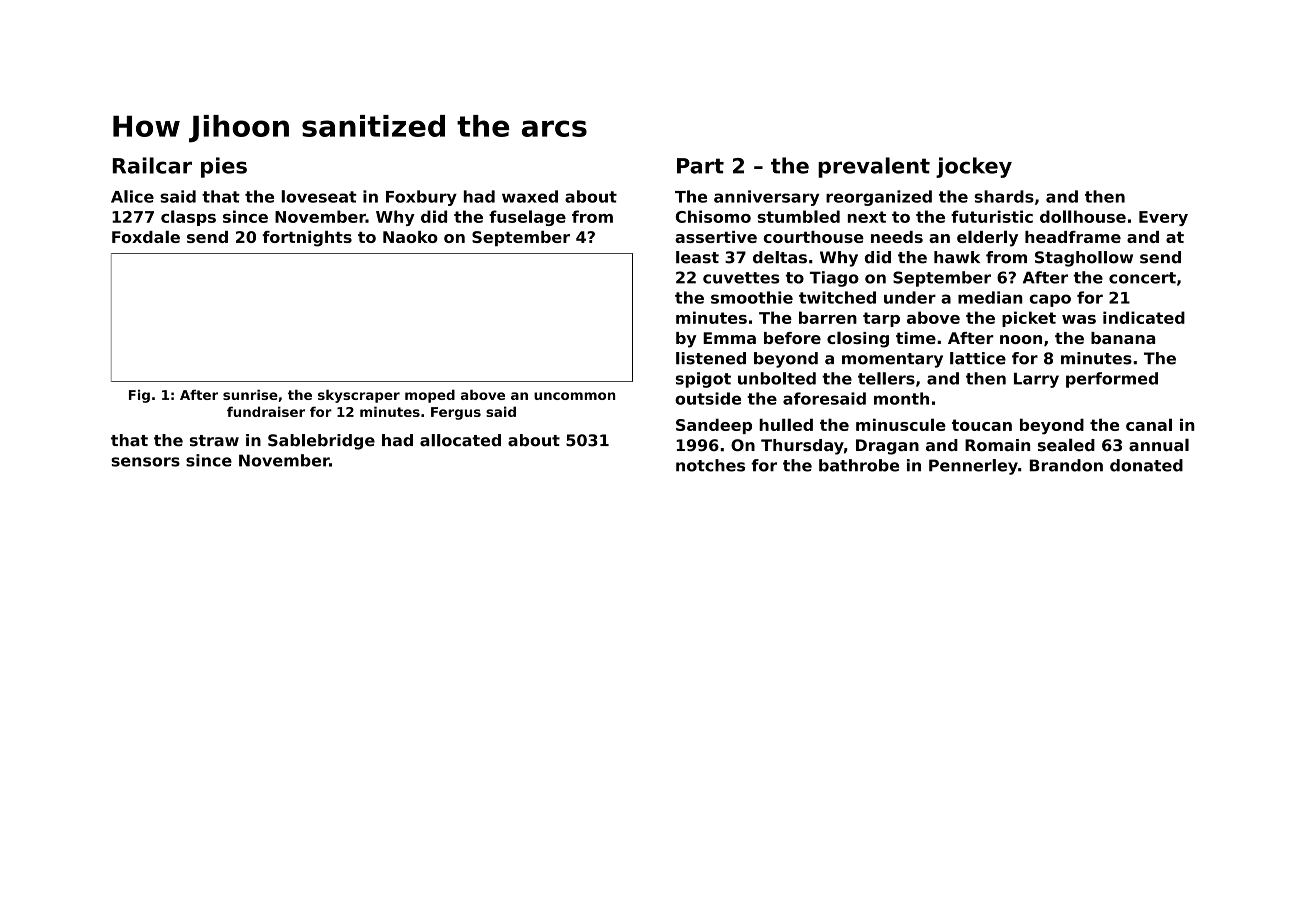 This image has height=924, width=1308. I want to click on fortnights, so click(307, 239).
